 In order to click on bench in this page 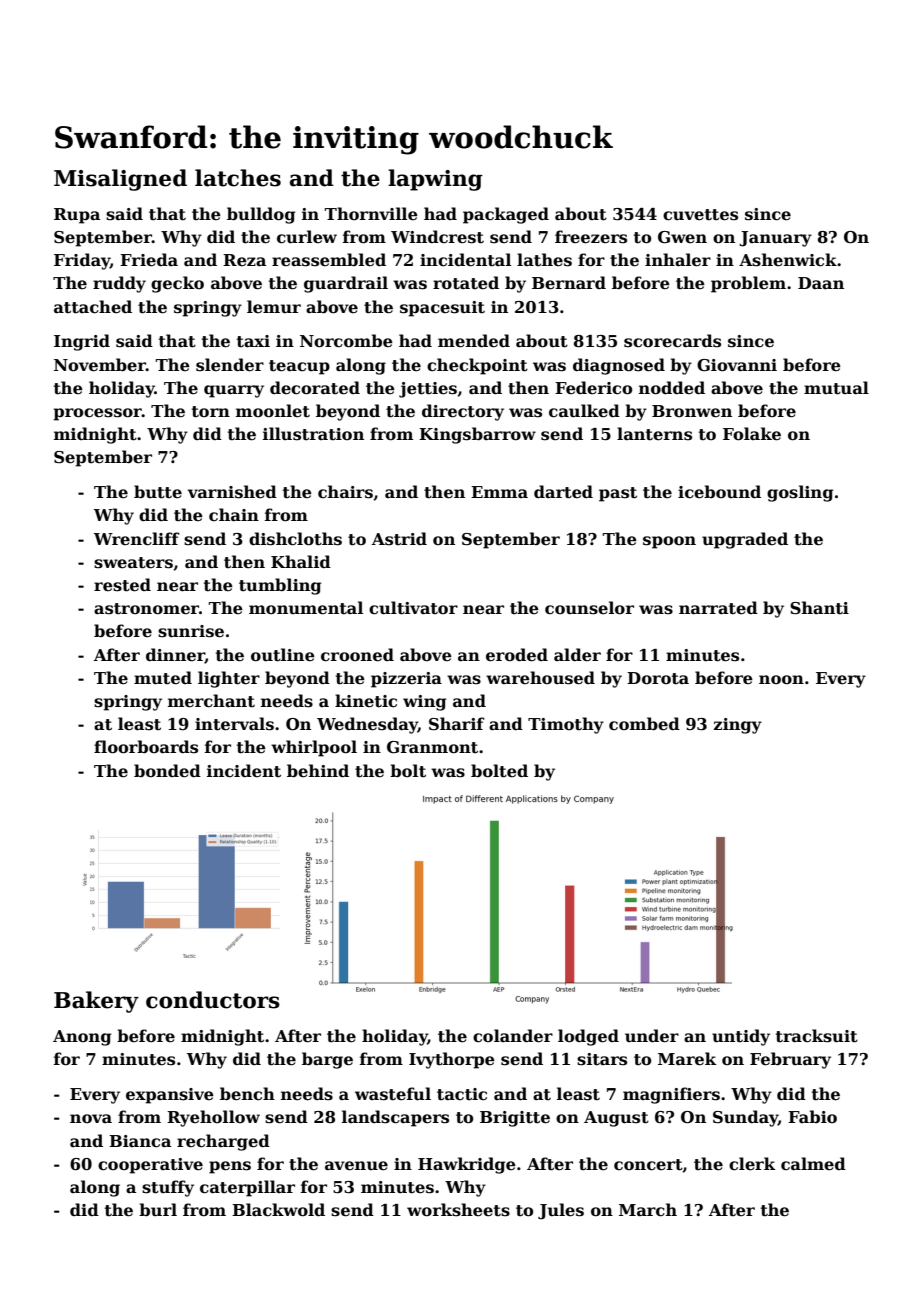, I will do `click(247, 1094)`.
